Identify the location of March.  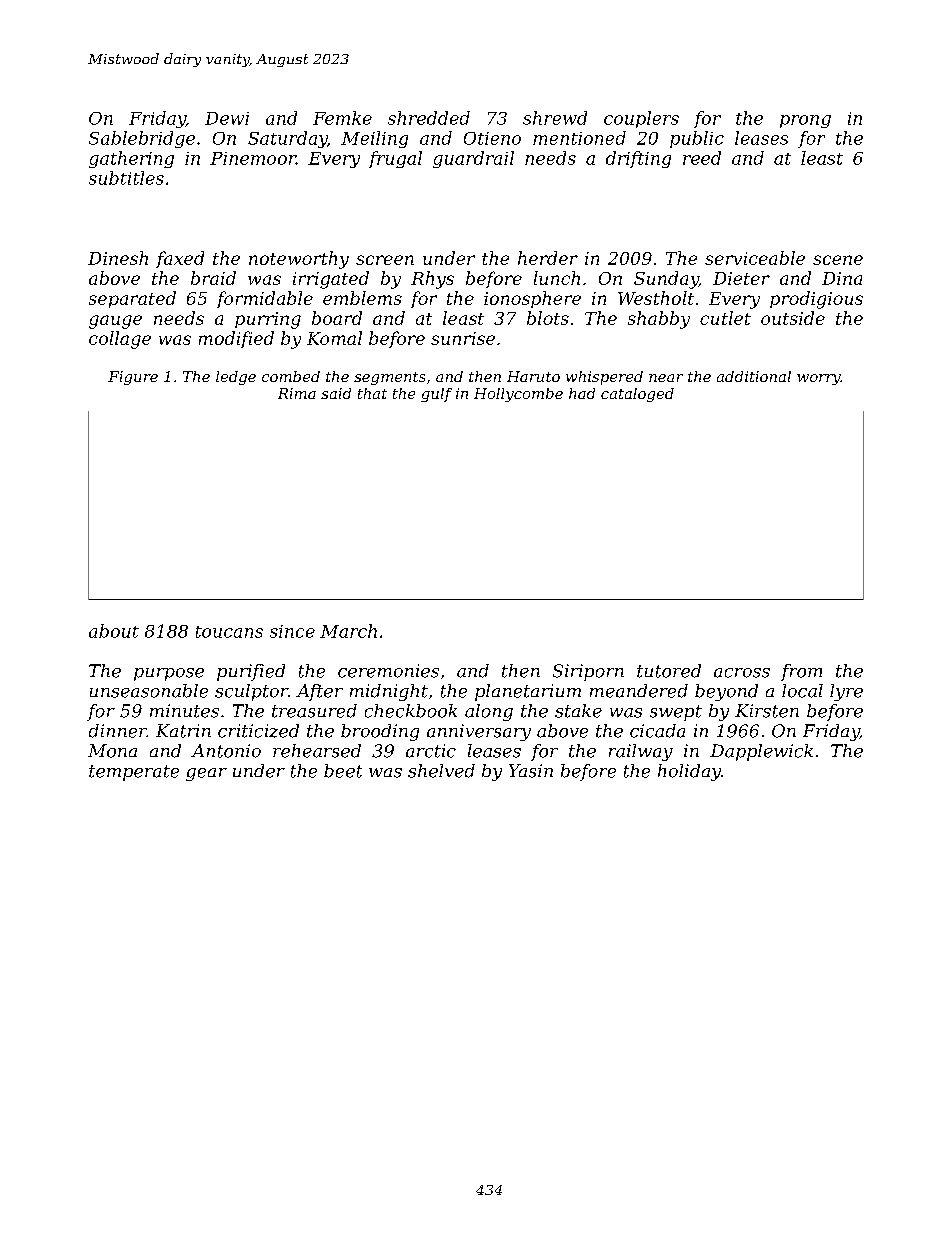
(348, 631).
